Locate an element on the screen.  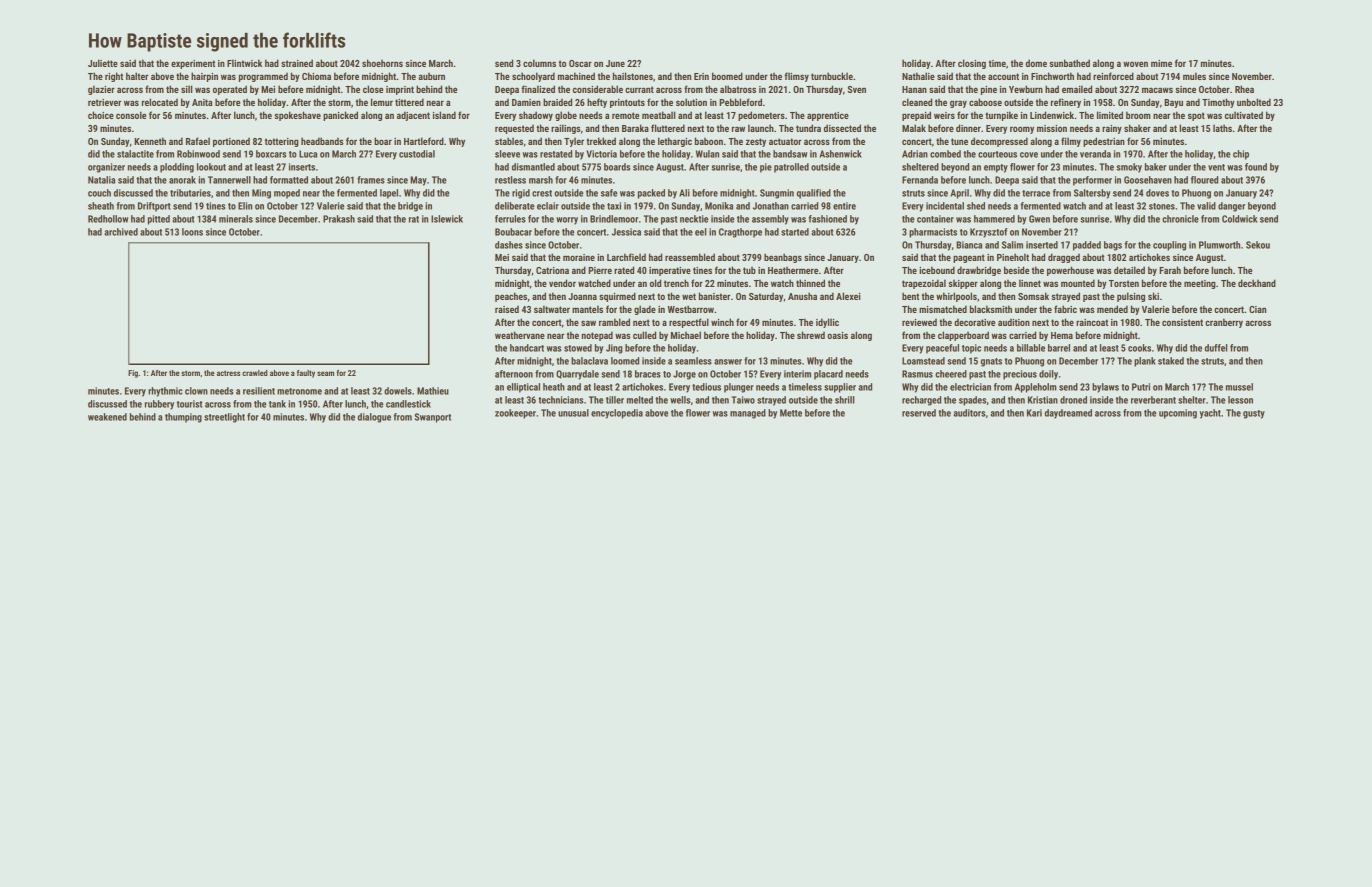
Plumworth is located at coordinates (1219, 245).
